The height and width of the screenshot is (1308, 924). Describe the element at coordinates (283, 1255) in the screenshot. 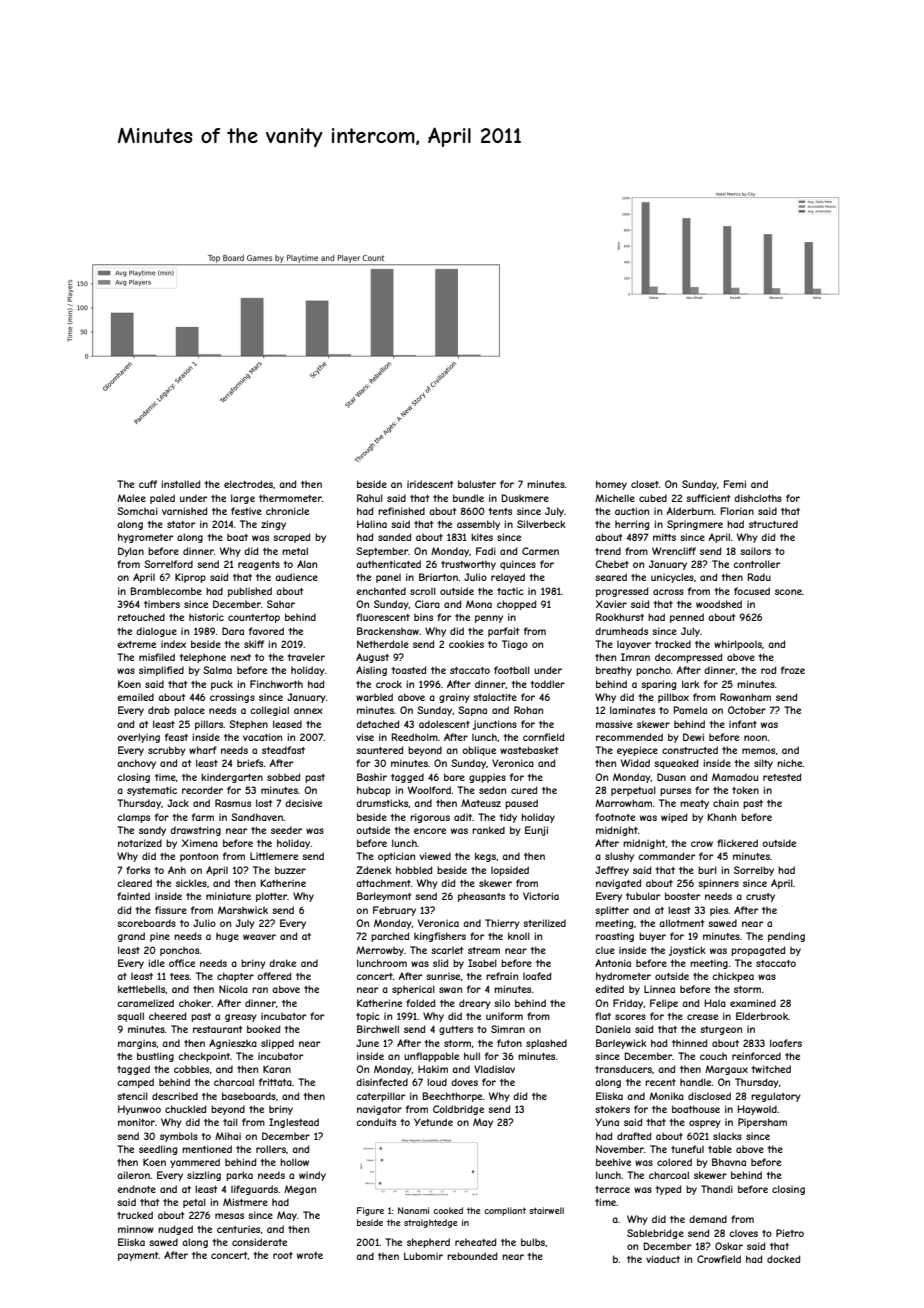

I see `root` at that location.
